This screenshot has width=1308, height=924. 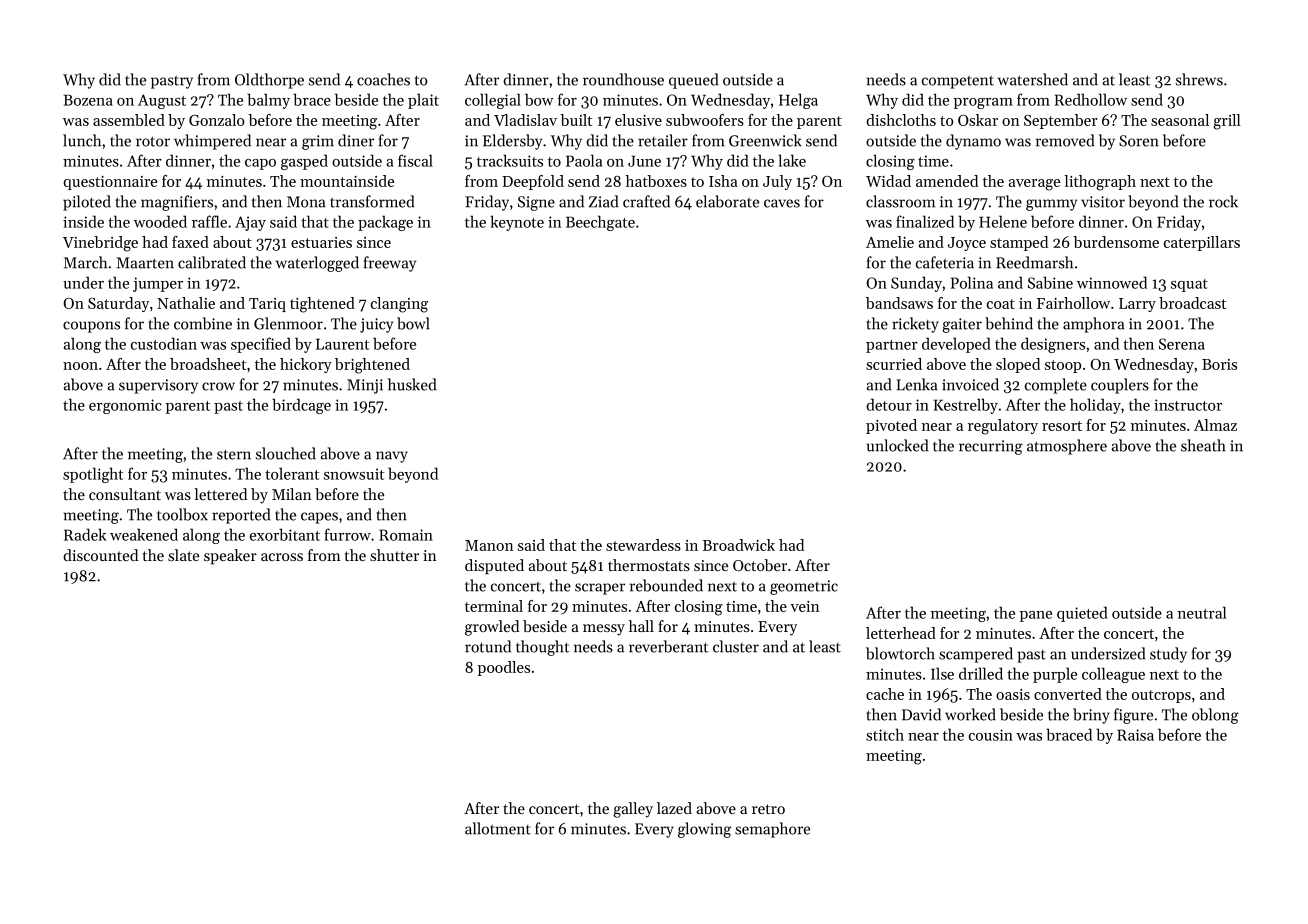 What do you see at coordinates (798, 101) in the screenshot?
I see `Helga` at bounding box center [798, 101].
